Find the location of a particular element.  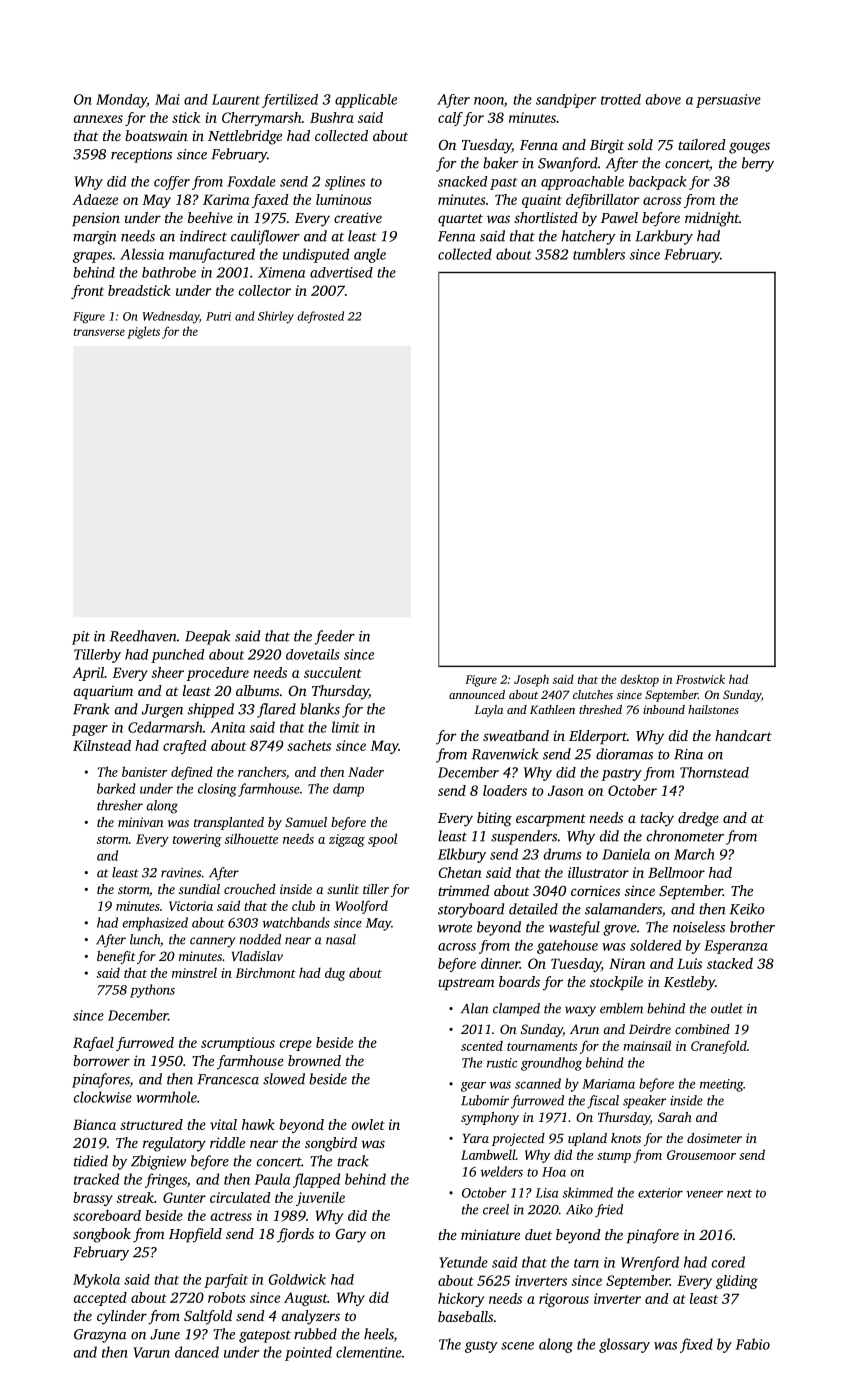

pager is located at coordinates (90, 730).
